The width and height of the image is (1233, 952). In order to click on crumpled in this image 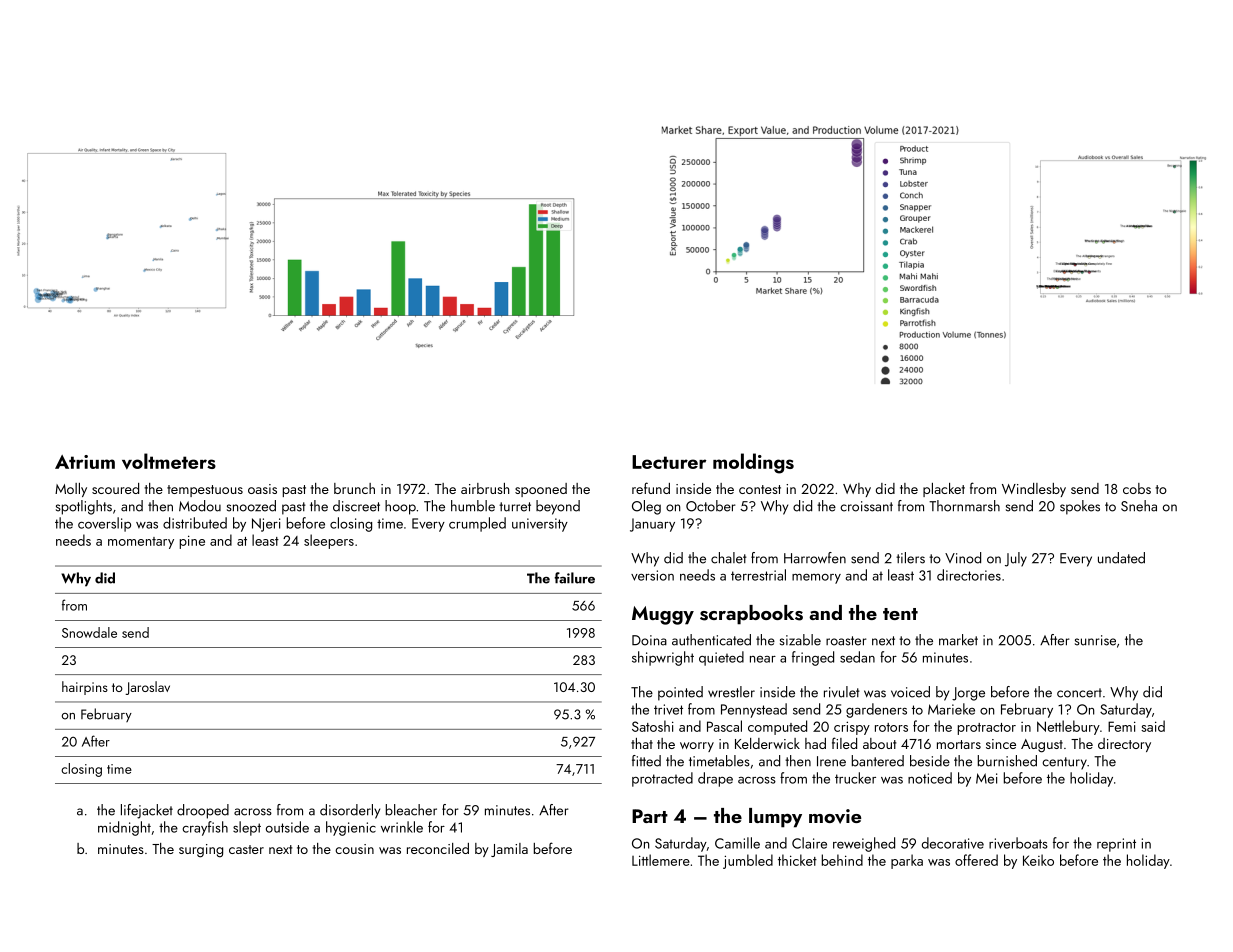, I will do `click(477, 524)`.
